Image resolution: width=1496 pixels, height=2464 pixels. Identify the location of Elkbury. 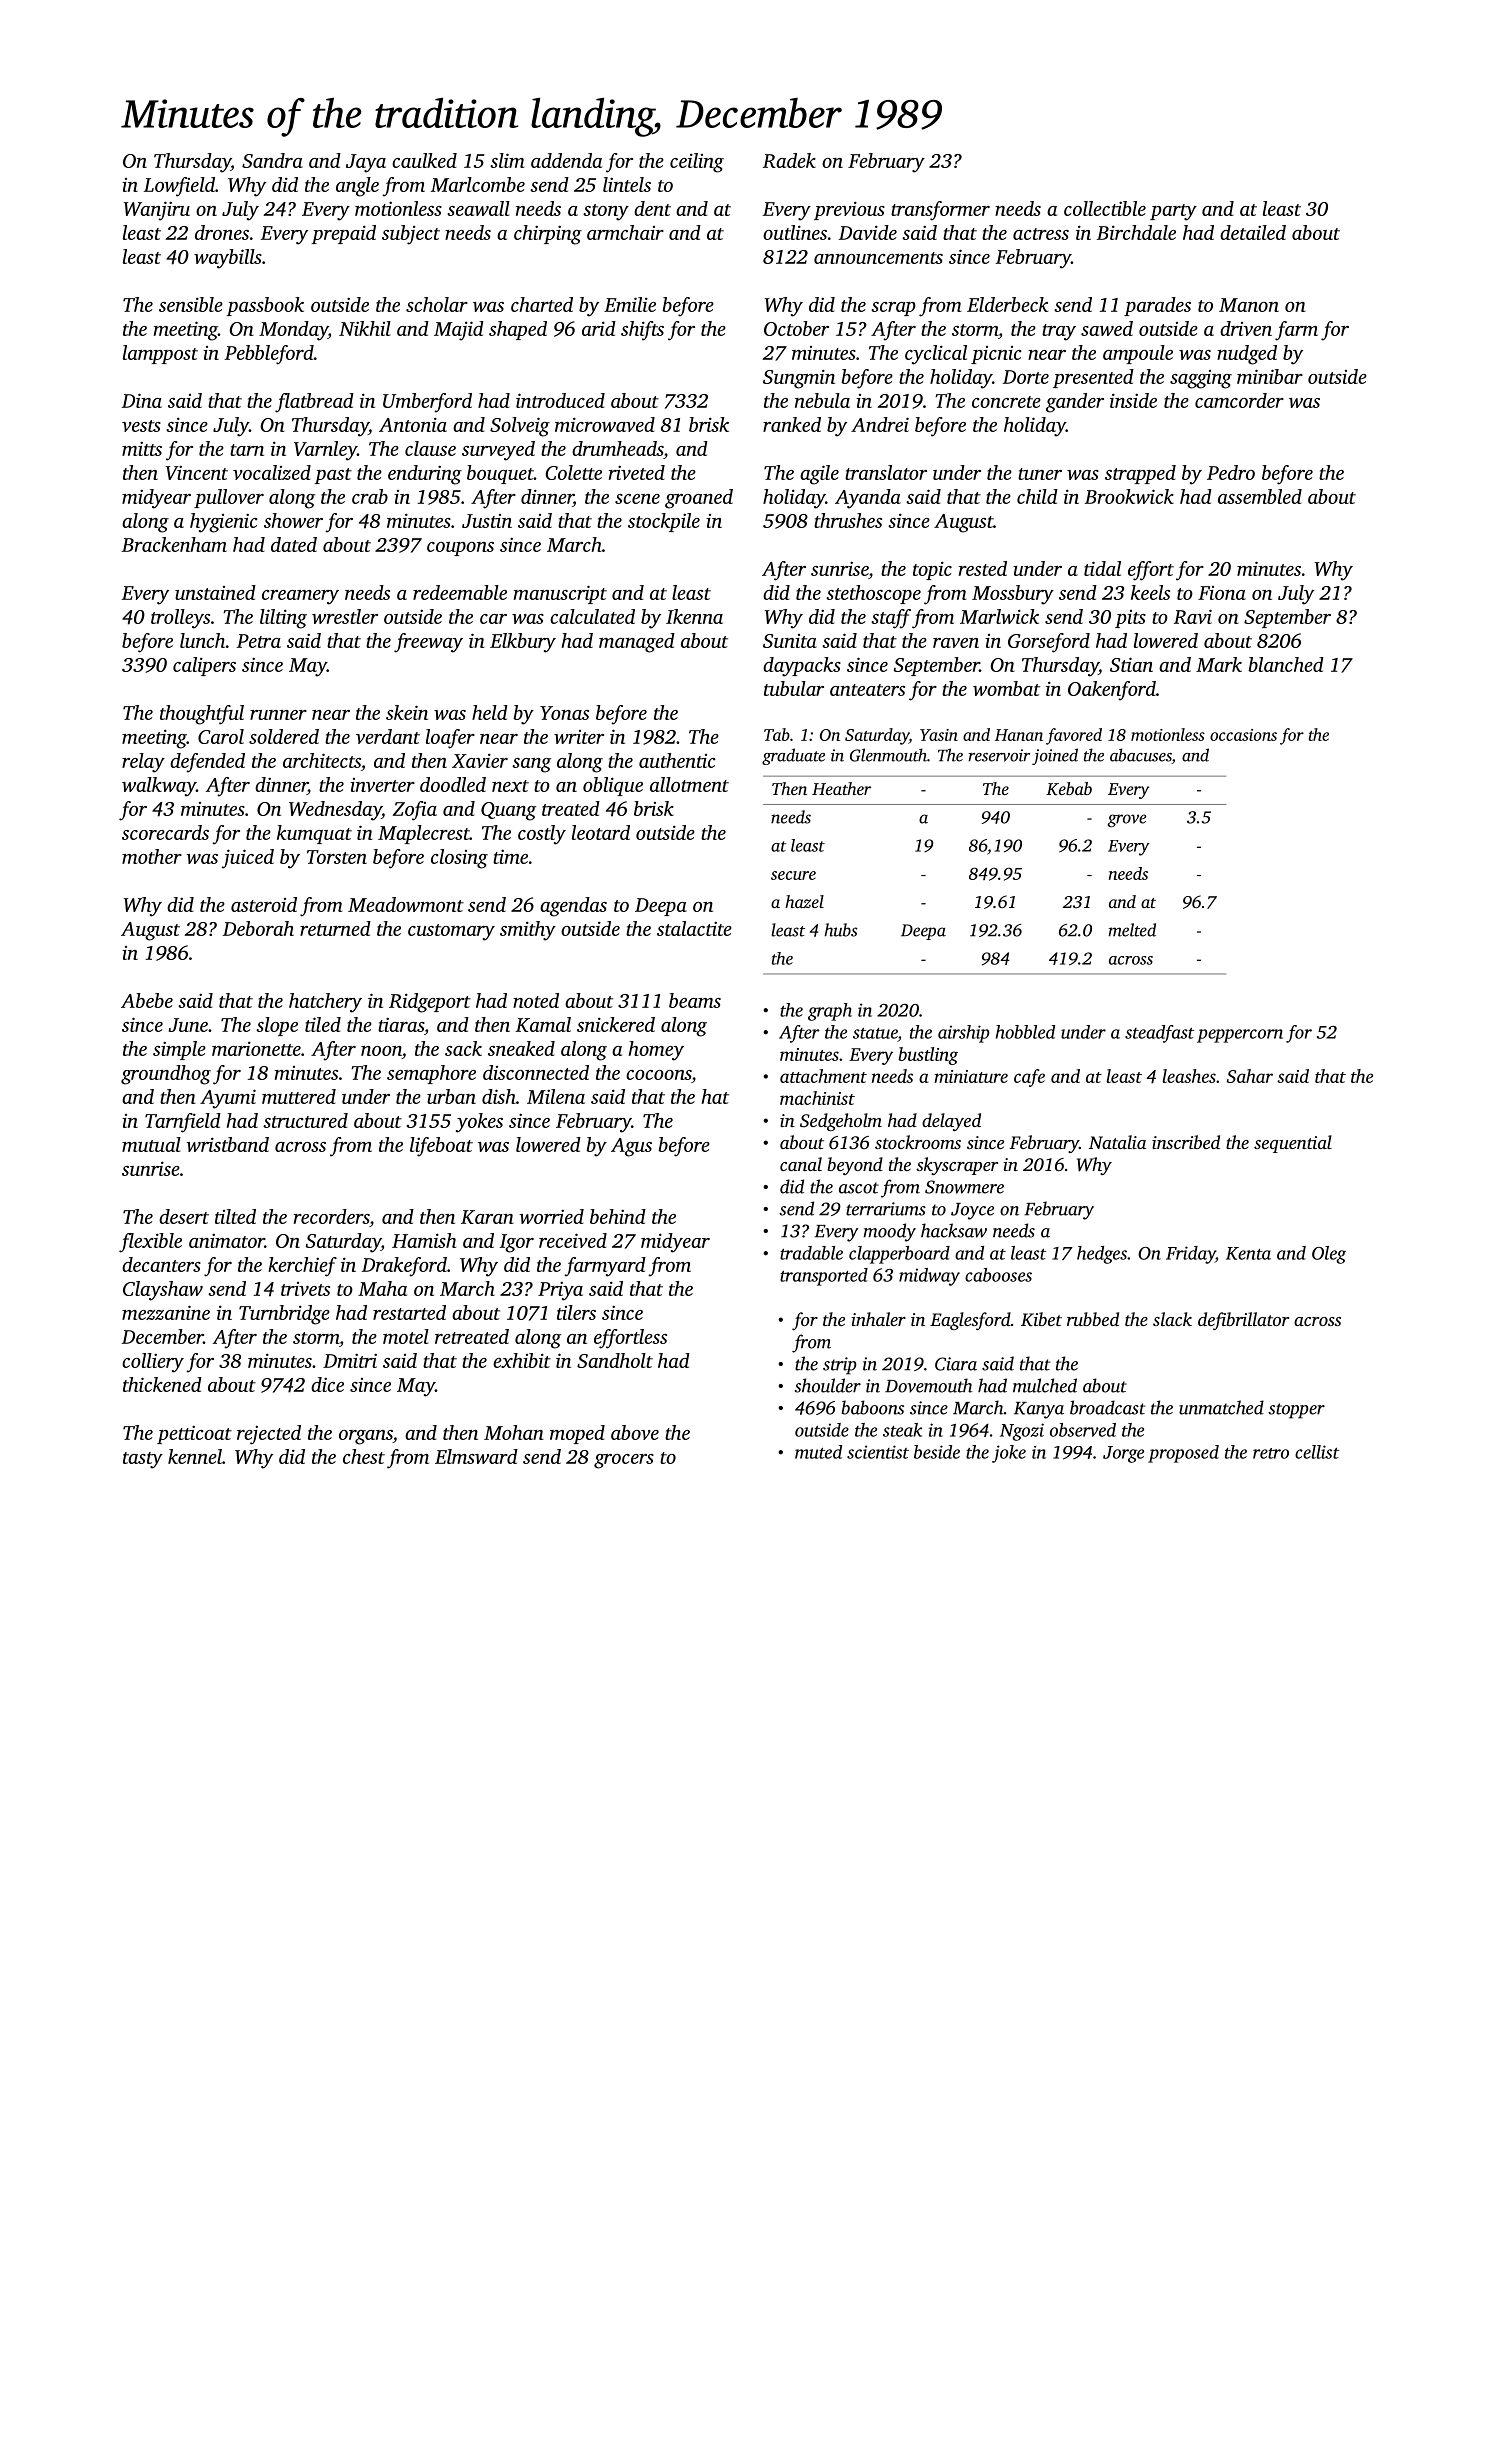
(523, 643).
